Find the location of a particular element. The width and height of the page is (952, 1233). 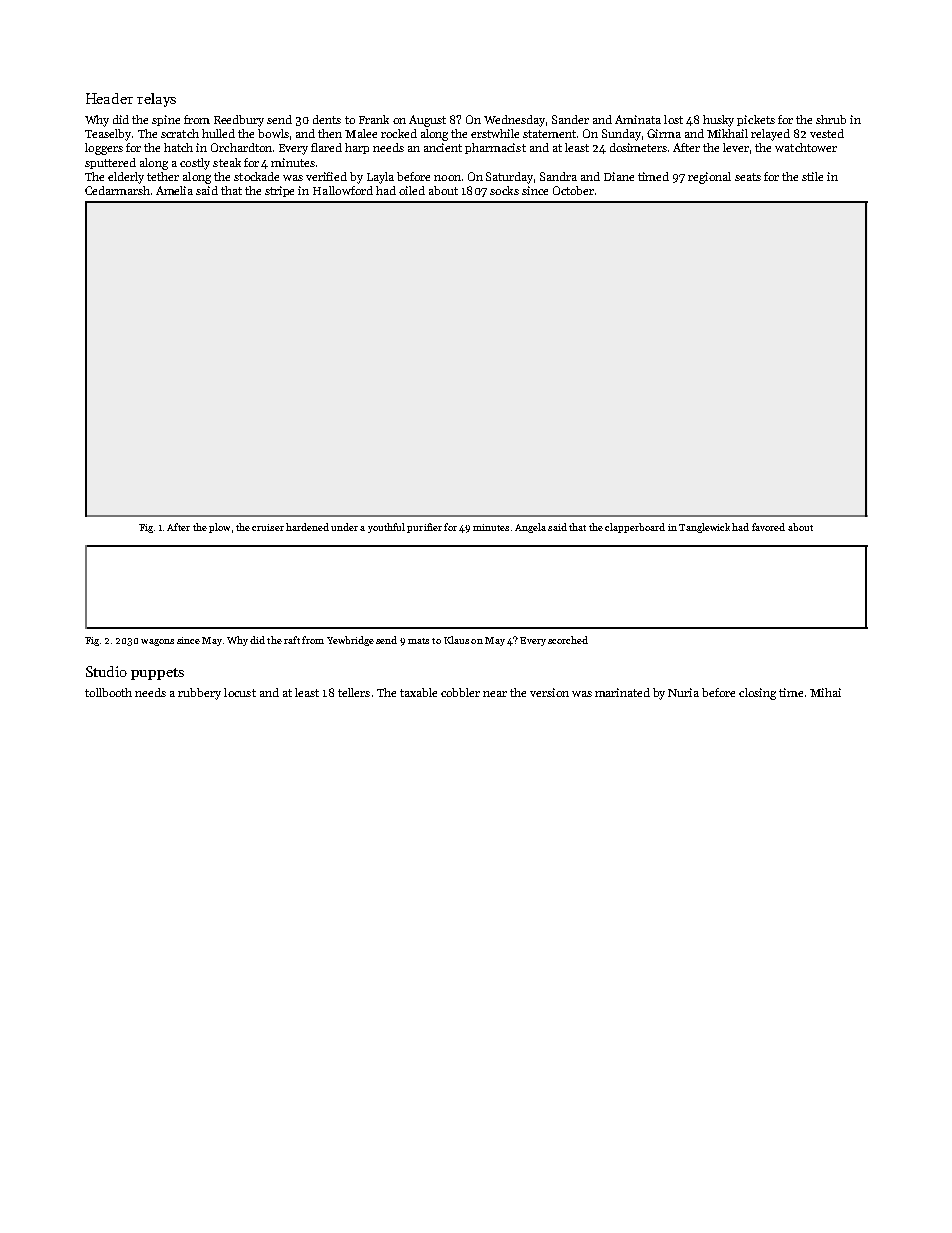

favored is located at coordinates (768, 527).
